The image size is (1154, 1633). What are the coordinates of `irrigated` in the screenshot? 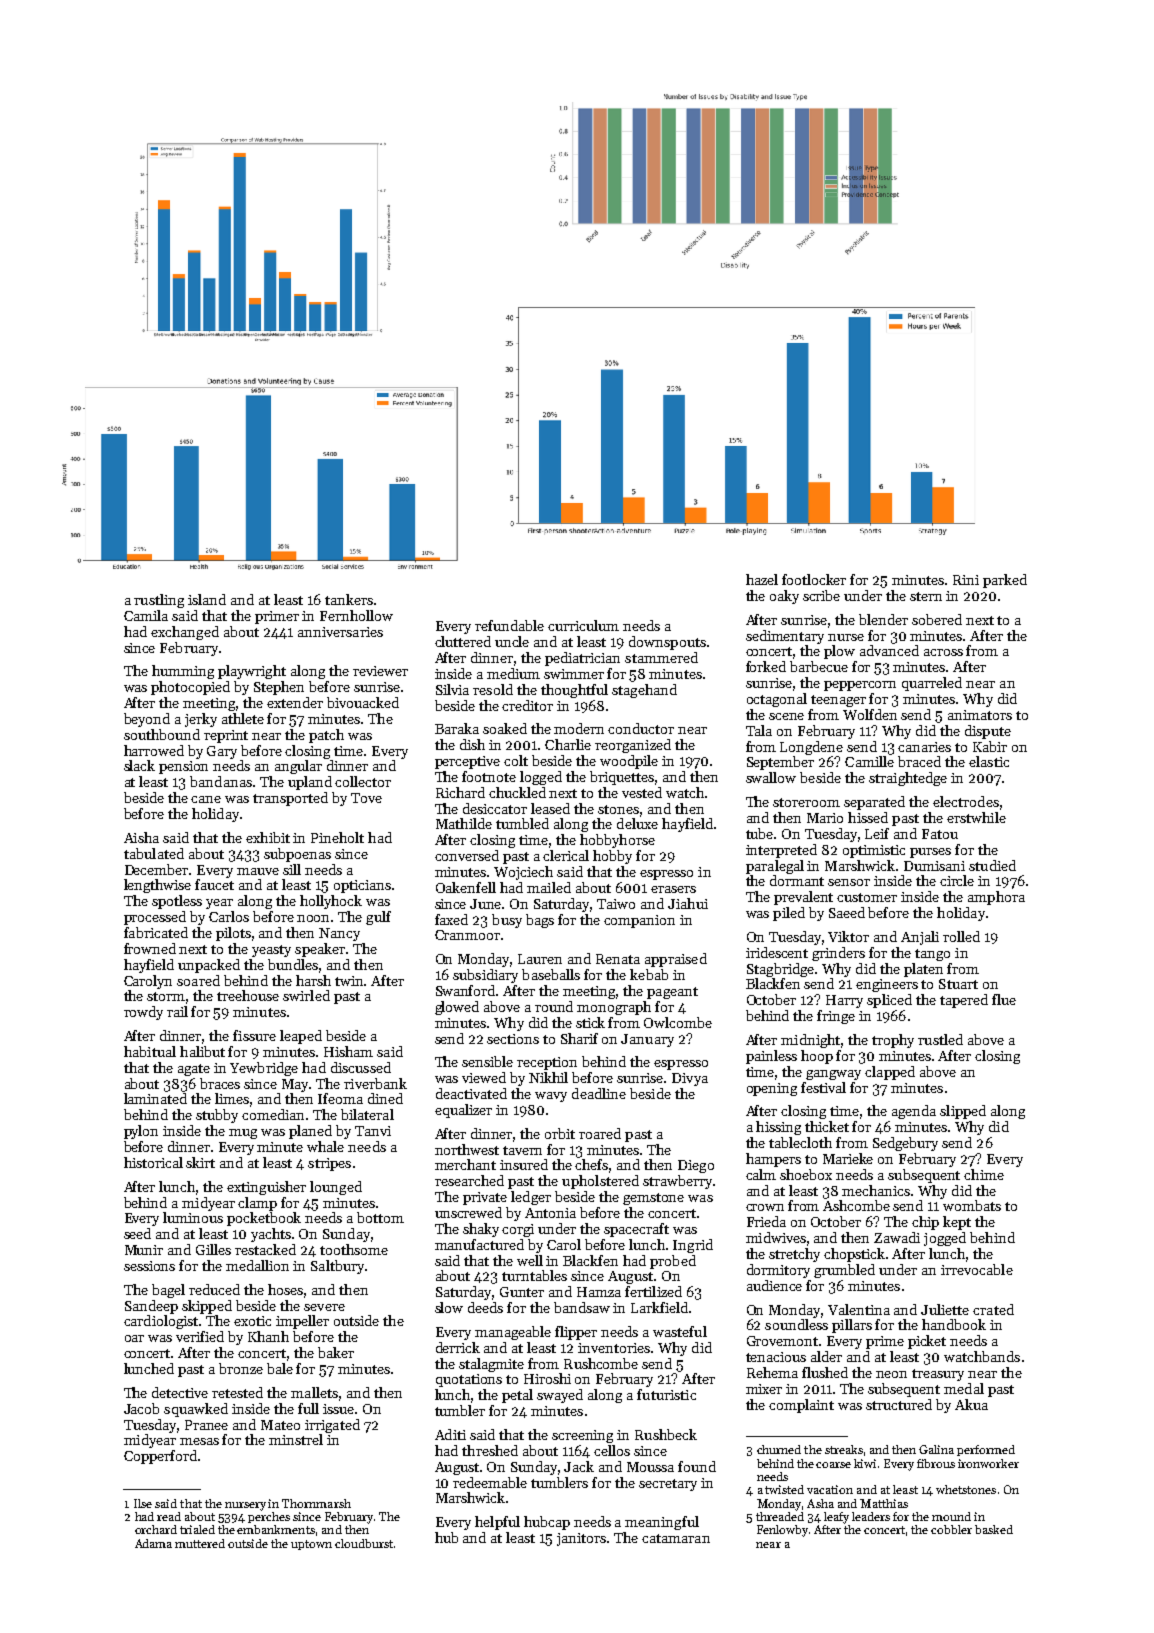 It's located at (332, 1426).
